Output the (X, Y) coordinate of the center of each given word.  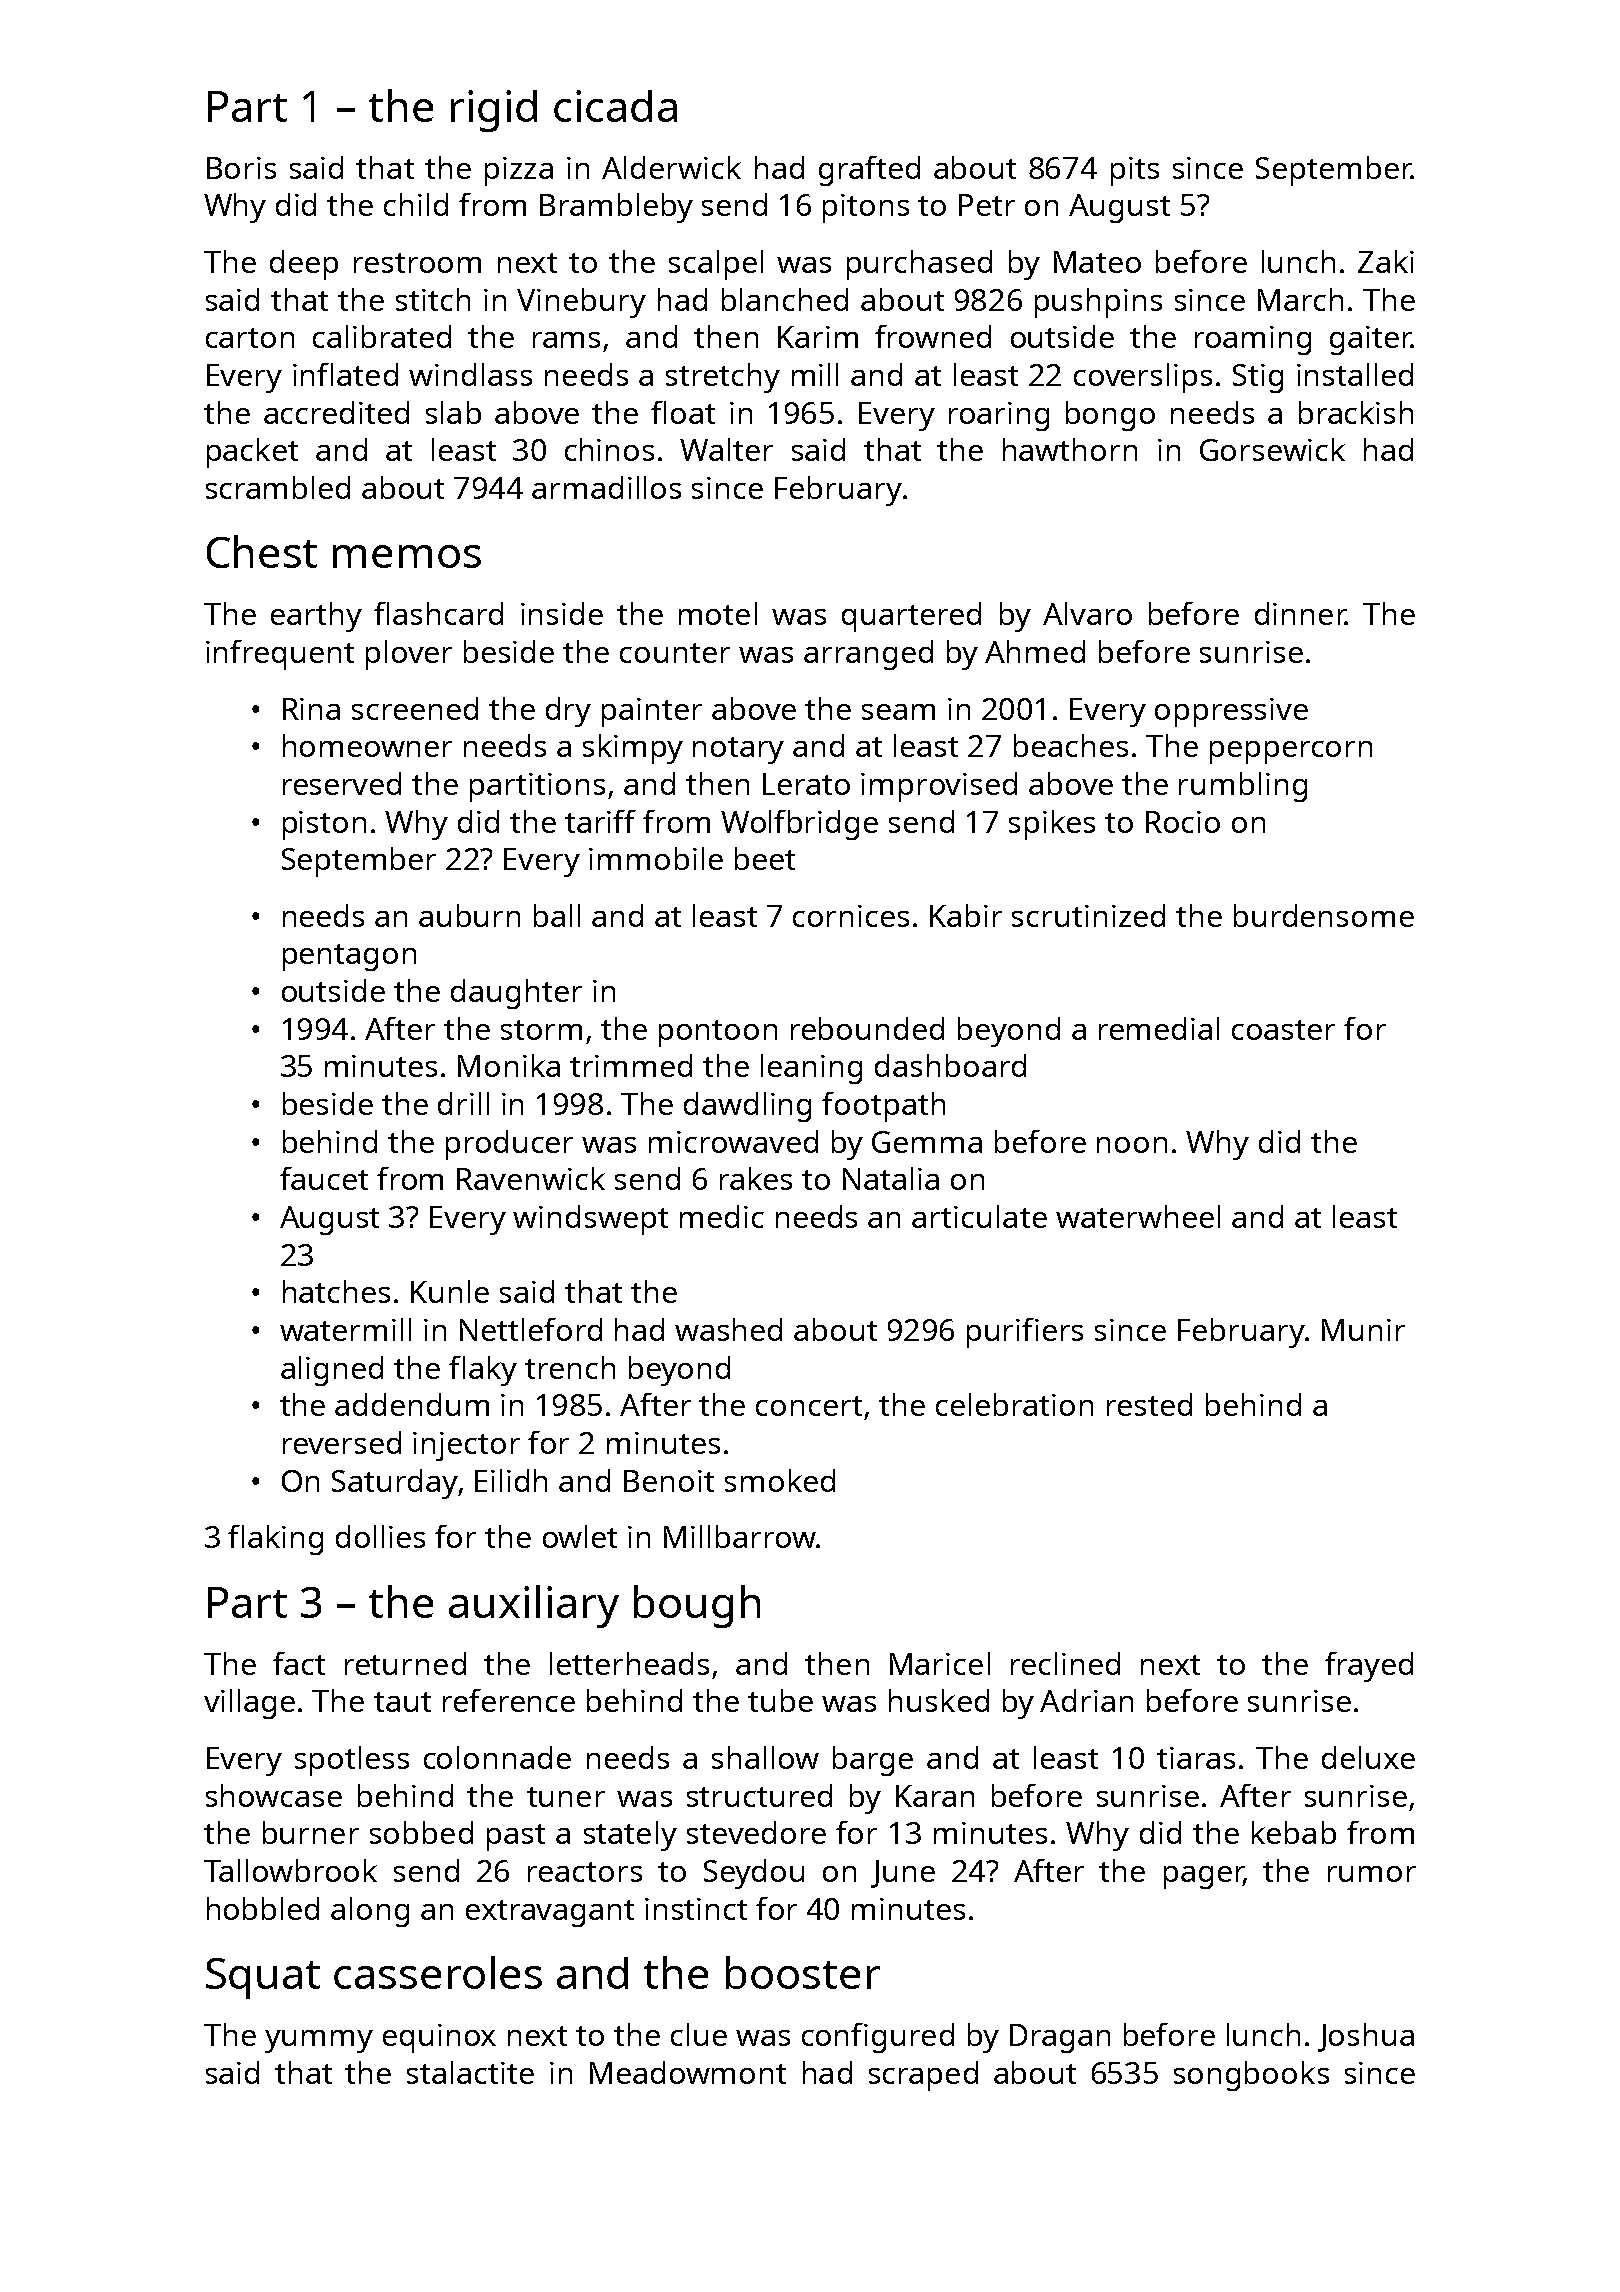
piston (324, 825)
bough (697, 1606)
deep (304, 265)
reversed (342, 1442)
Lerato (806, 784)
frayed (1369, 1667)
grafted (869, 171)
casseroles (438, 1972)
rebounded (867, 1028)
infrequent (280, 655)
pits (1135, 171)
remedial (1159, 1028)
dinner (1300, 613)
